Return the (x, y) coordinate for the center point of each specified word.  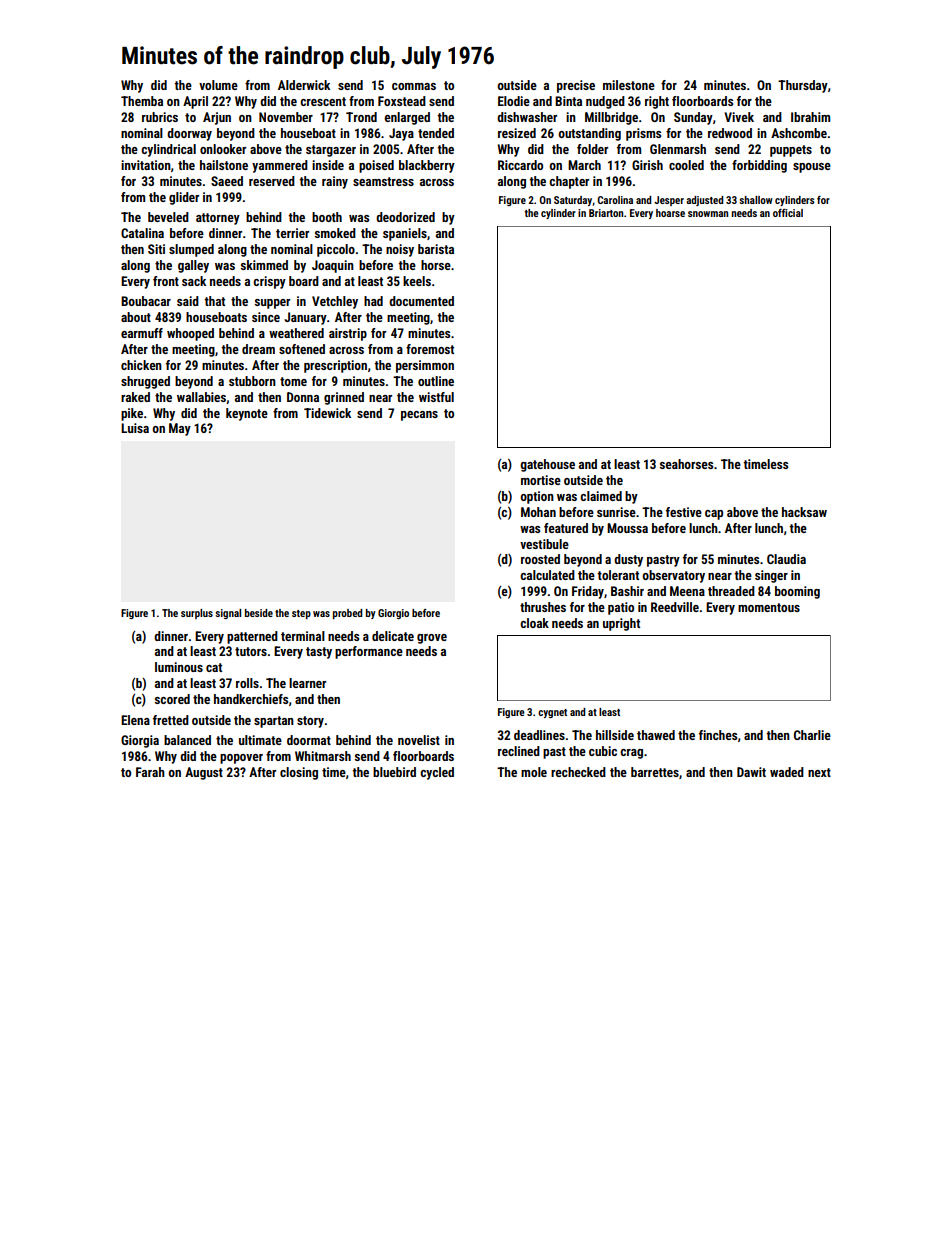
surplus (197, 614)
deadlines (539, 735)
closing (299, 773)
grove (432, 639)
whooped (190, 334)
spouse (812, 168)
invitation (146, 165)
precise (576, 86)
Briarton (606, 213)
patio (621, 608)
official (788, 213)
